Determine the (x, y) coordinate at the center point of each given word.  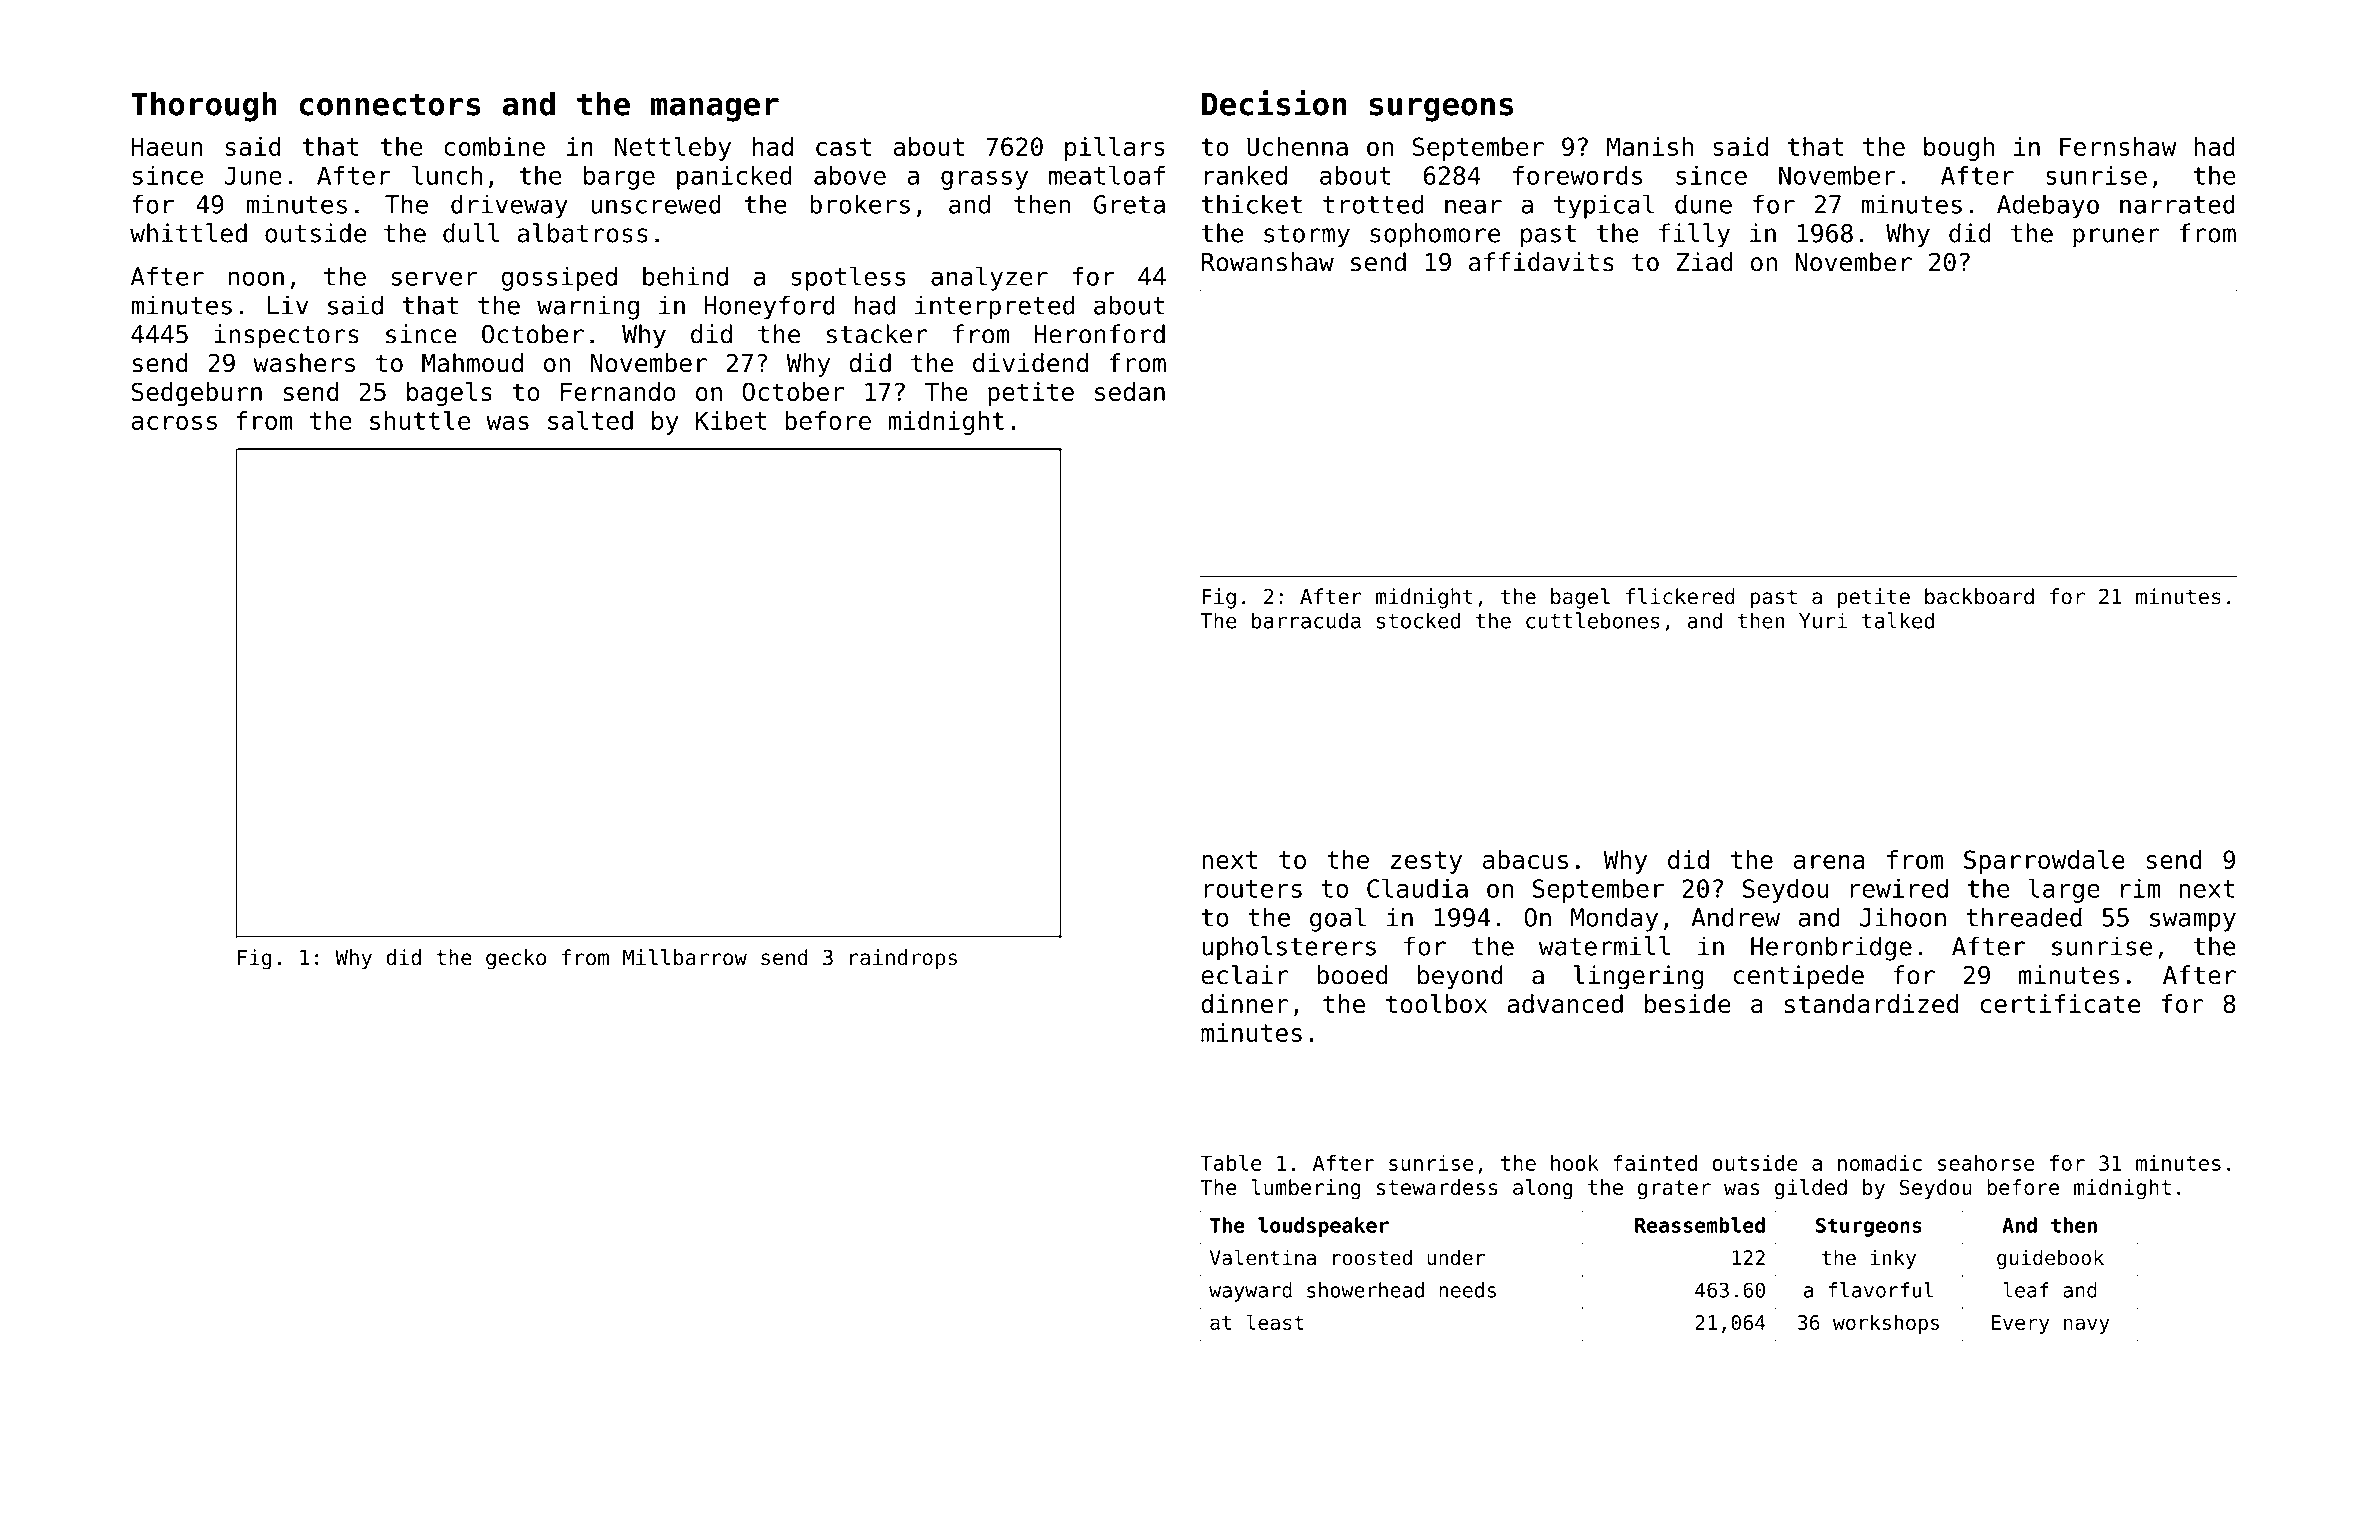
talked (1898, 620)
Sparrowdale (2044, 862)
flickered (1680, 596)
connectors (390, 104)
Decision (1274, 103)
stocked (1418, 620)
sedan (1130, 391)
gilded (1811, 1189)
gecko (516, 959)
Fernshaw (2118, 146)
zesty (1426, 862)
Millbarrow (685, 957)
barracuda (1306, 620)
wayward (1250, 1292)
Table (1231, 1163)
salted (590, 420)
